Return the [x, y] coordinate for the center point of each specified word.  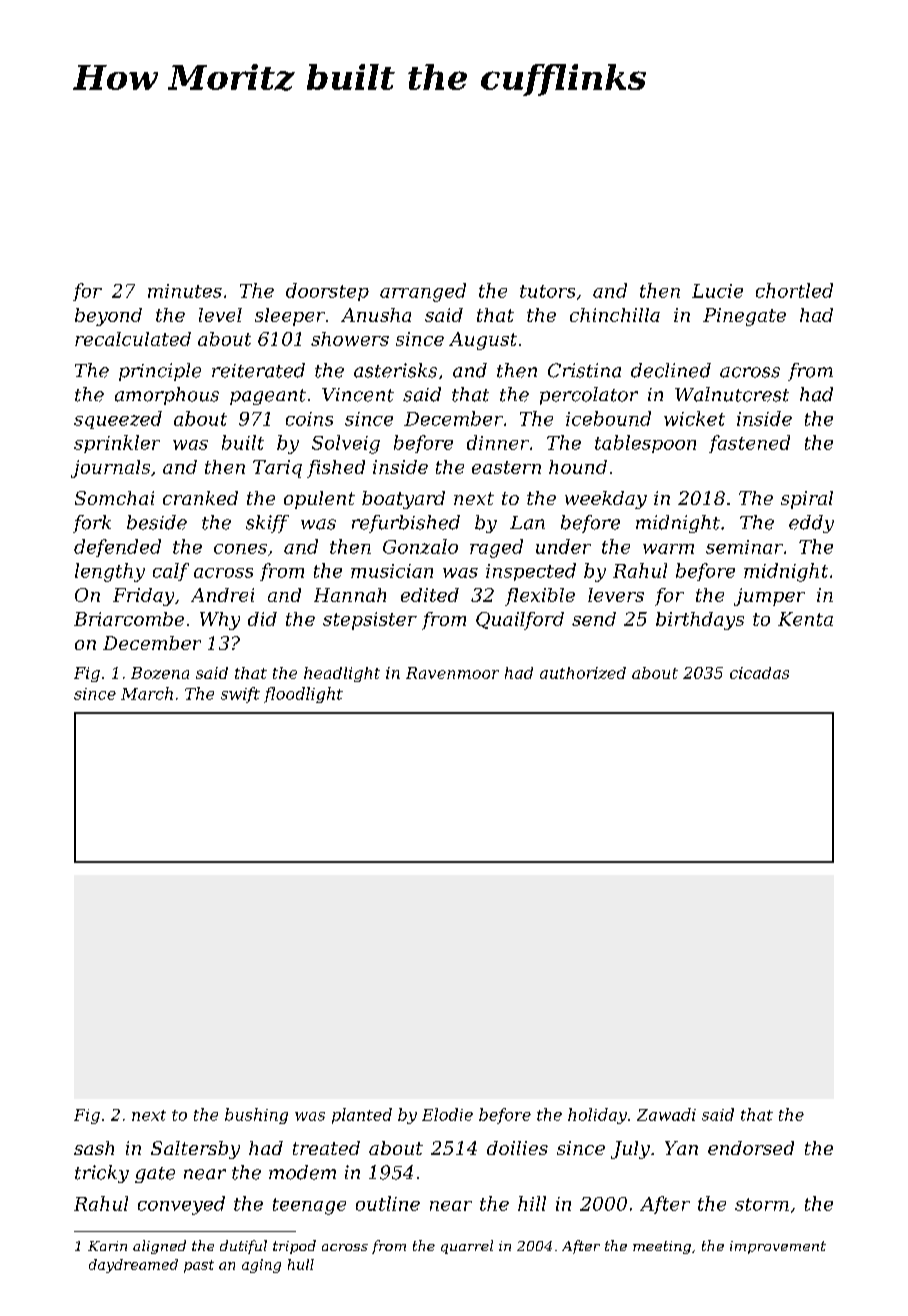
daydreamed [133, 1266]
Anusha [376, 315]
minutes [185, 291]
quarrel [467, 1247]
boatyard [403, 500]
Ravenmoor [452, 673]
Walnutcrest [732, 394]
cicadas [759, 673]
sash [94, 1148]
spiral [807, 500]
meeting [662, 1247]
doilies [517, 1148]
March [147, 693]
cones [240, 549]
